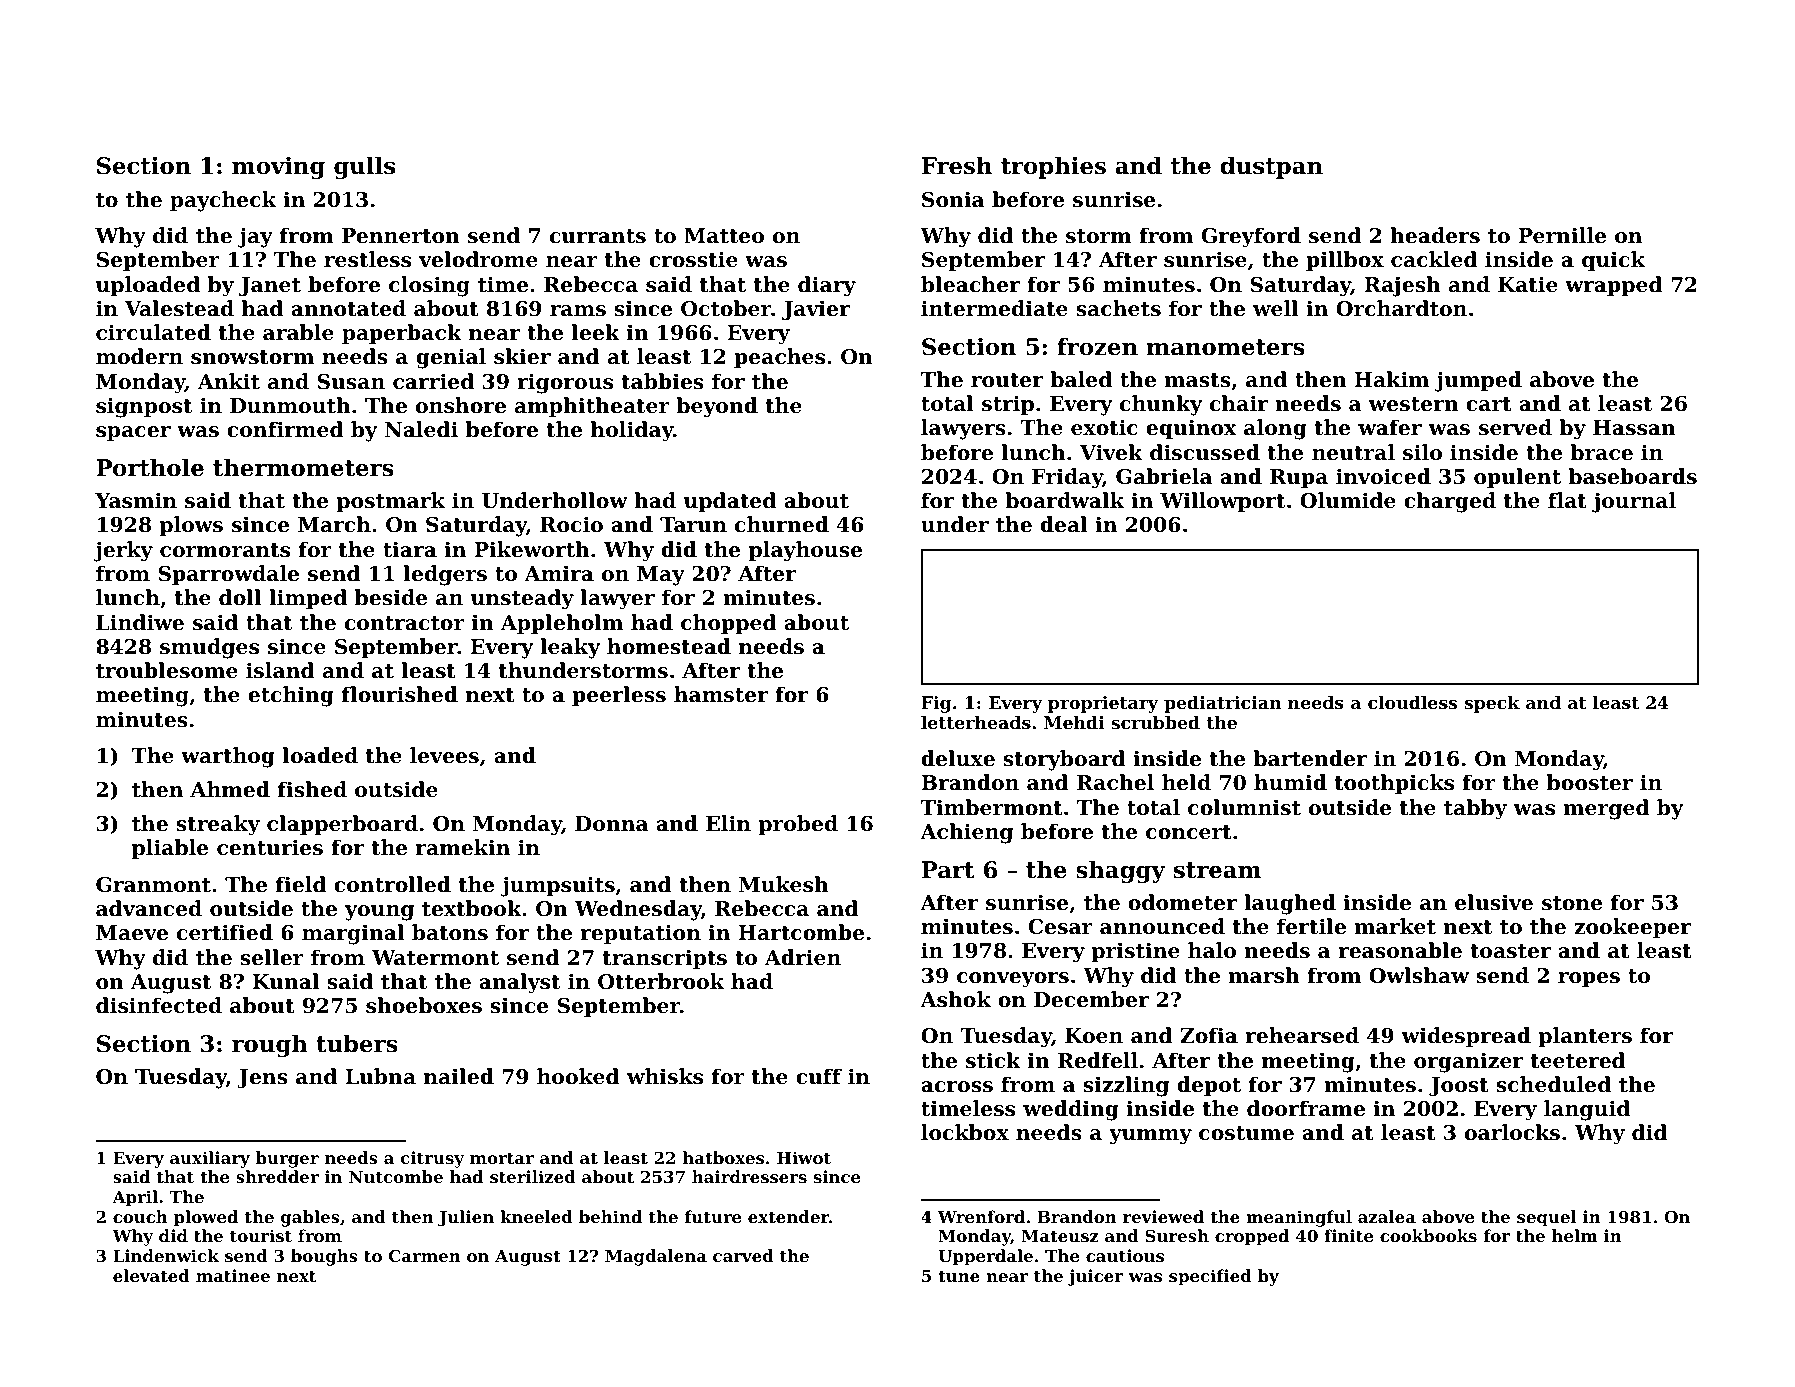 The height and width of the document is (1387, 1795). Describe the element at coordinates (170, 849) in the document. I see `pliable` at that location.
